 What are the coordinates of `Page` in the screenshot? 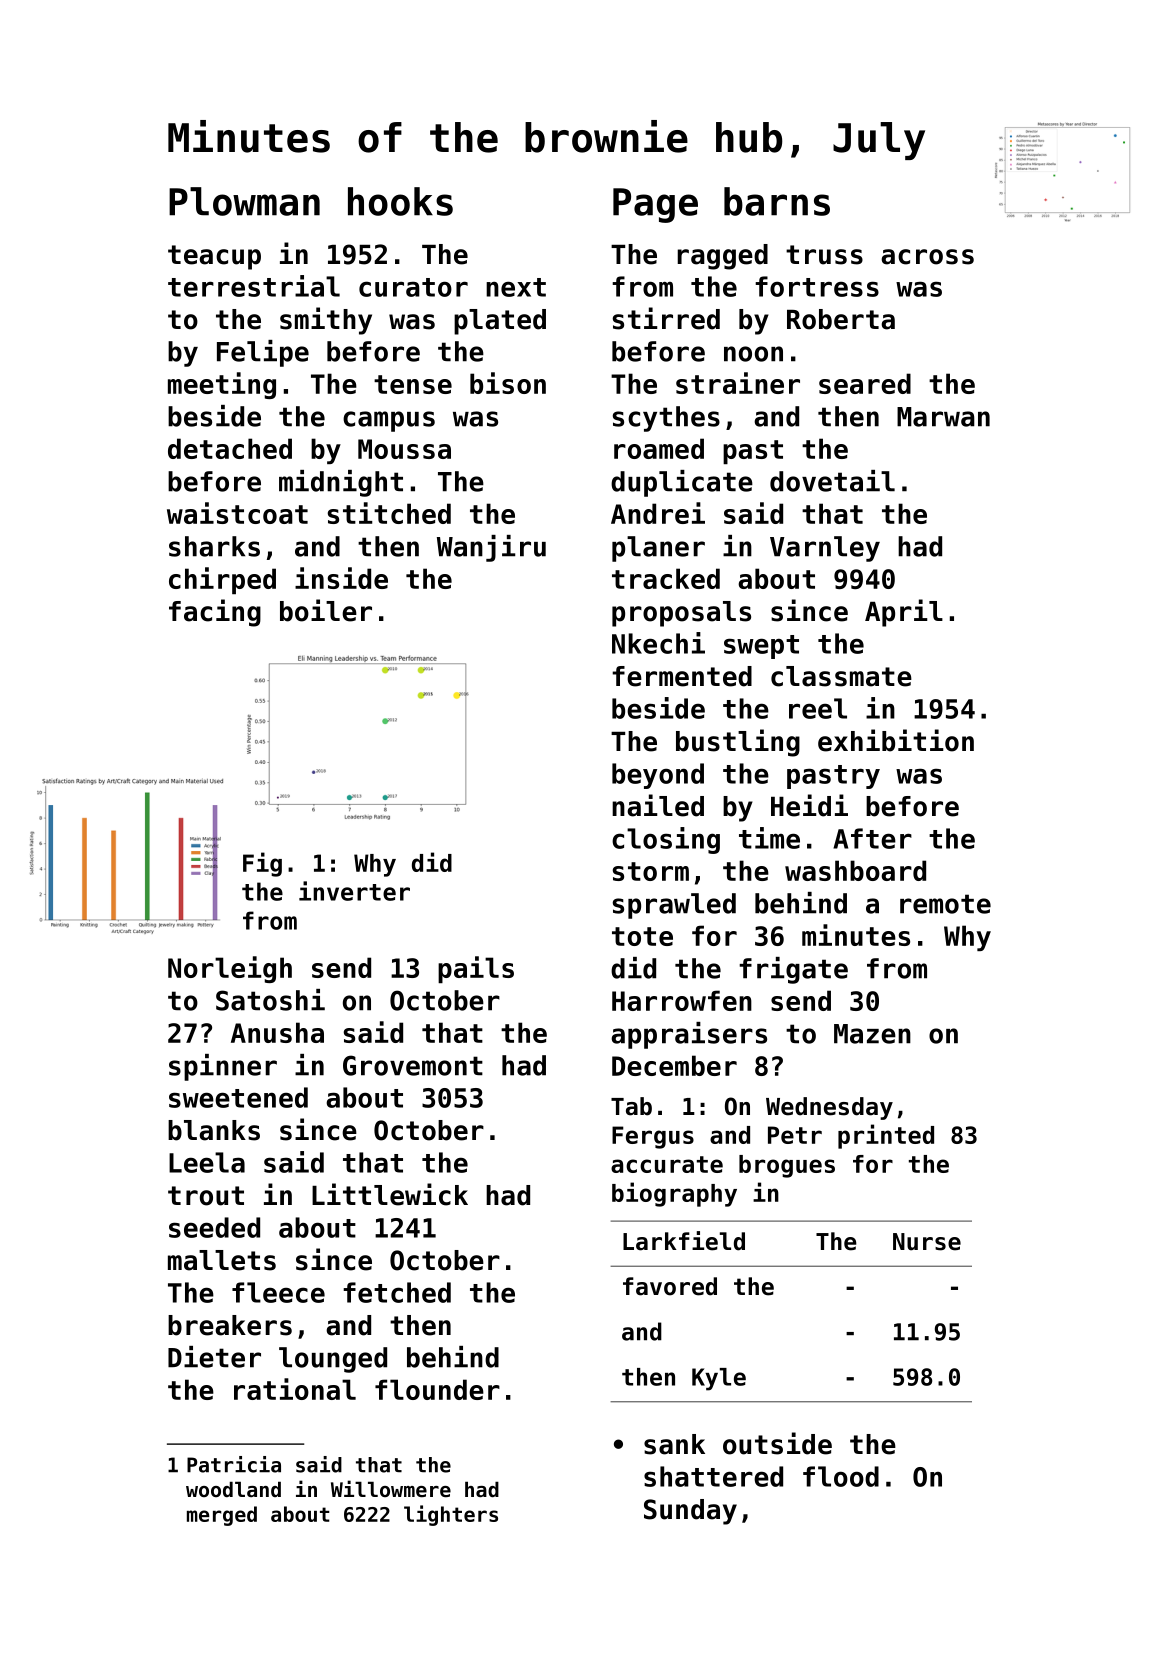 It's located at (655, 205).
